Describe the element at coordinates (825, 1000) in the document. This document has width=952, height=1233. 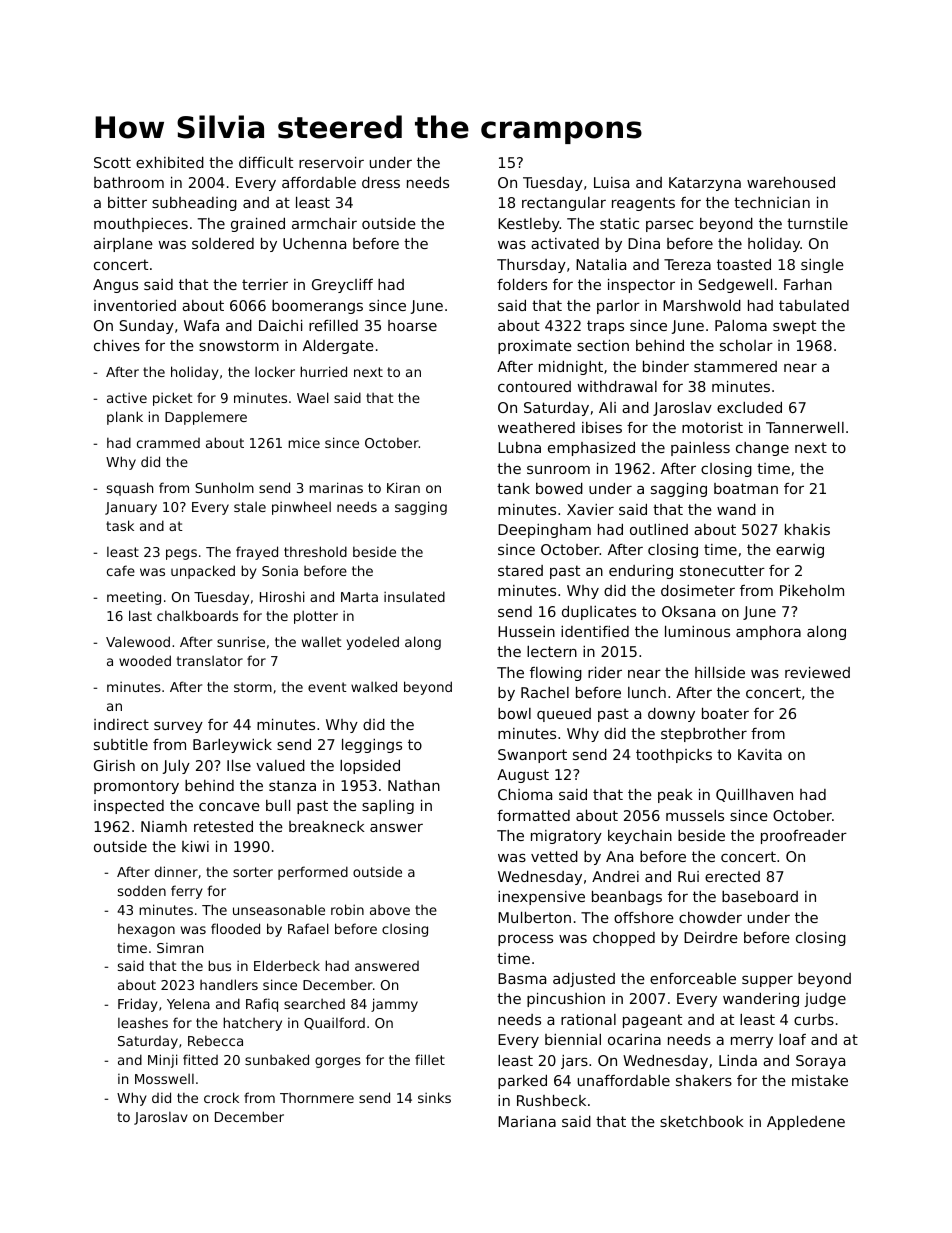
I see `judge` at that location.
